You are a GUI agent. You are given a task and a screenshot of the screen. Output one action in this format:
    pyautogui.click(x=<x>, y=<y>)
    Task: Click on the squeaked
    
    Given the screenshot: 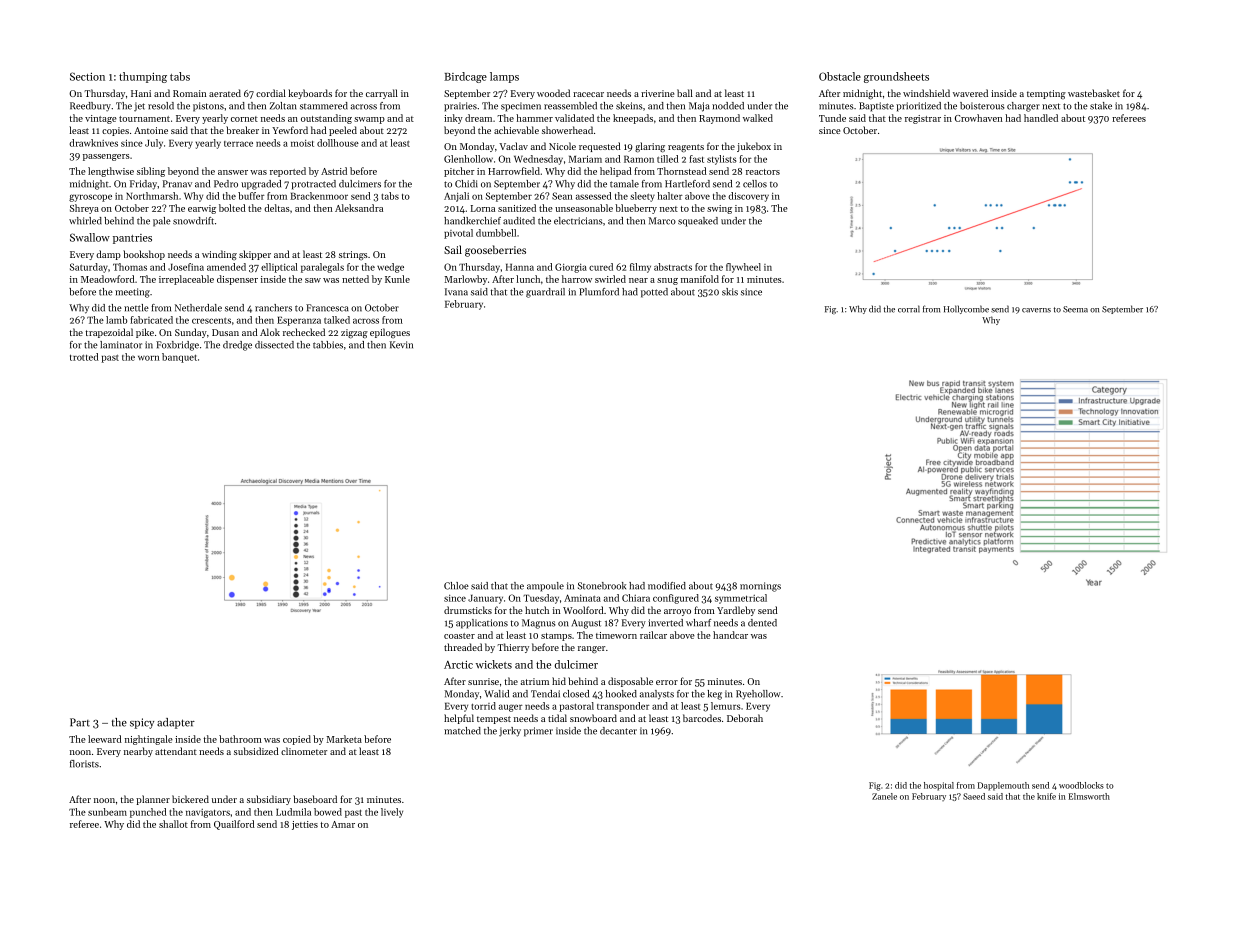 What is the action you would take?
    pyautogui.click(x=698, y=222)
